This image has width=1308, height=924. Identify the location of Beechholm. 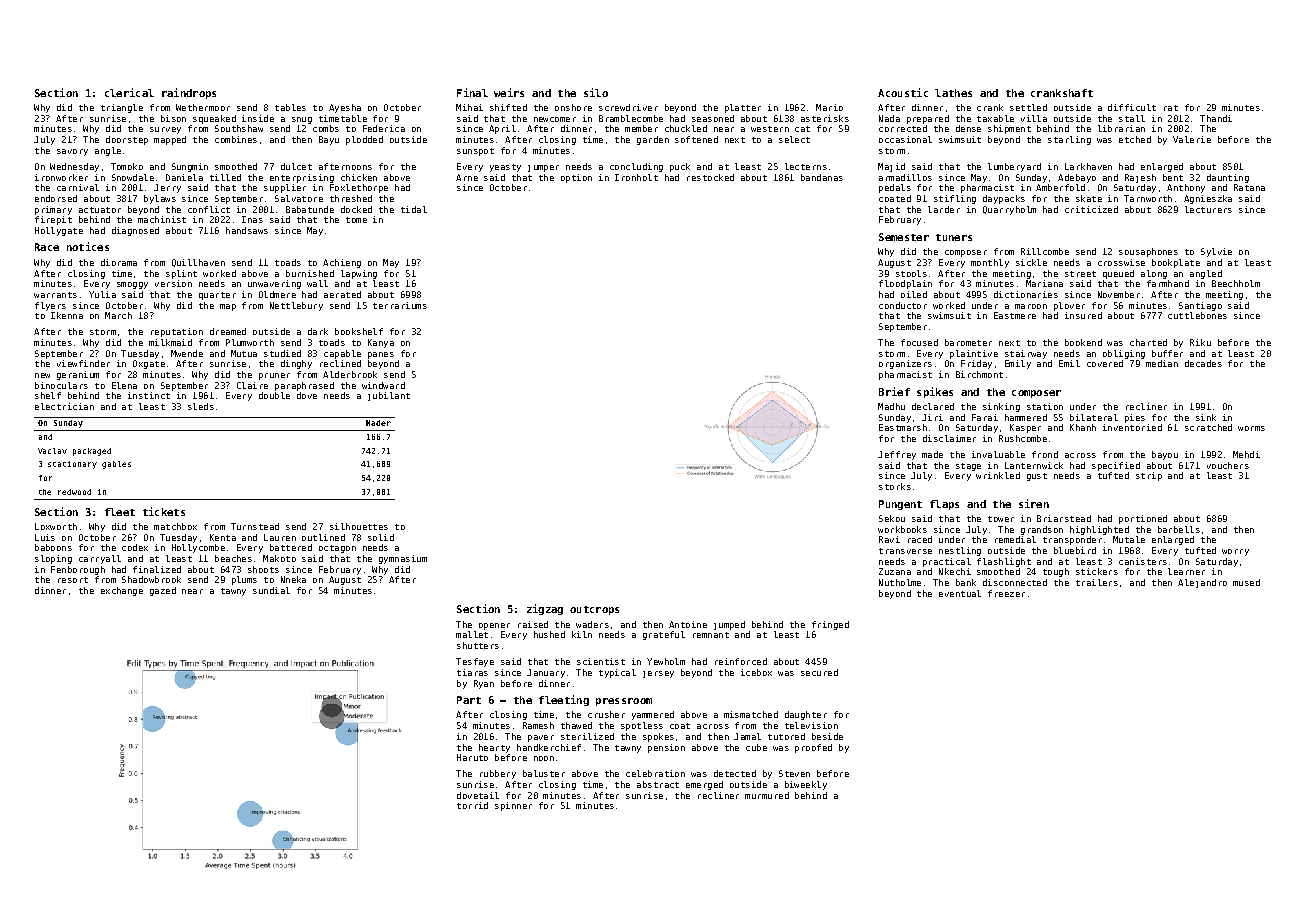
(1236, 283).
